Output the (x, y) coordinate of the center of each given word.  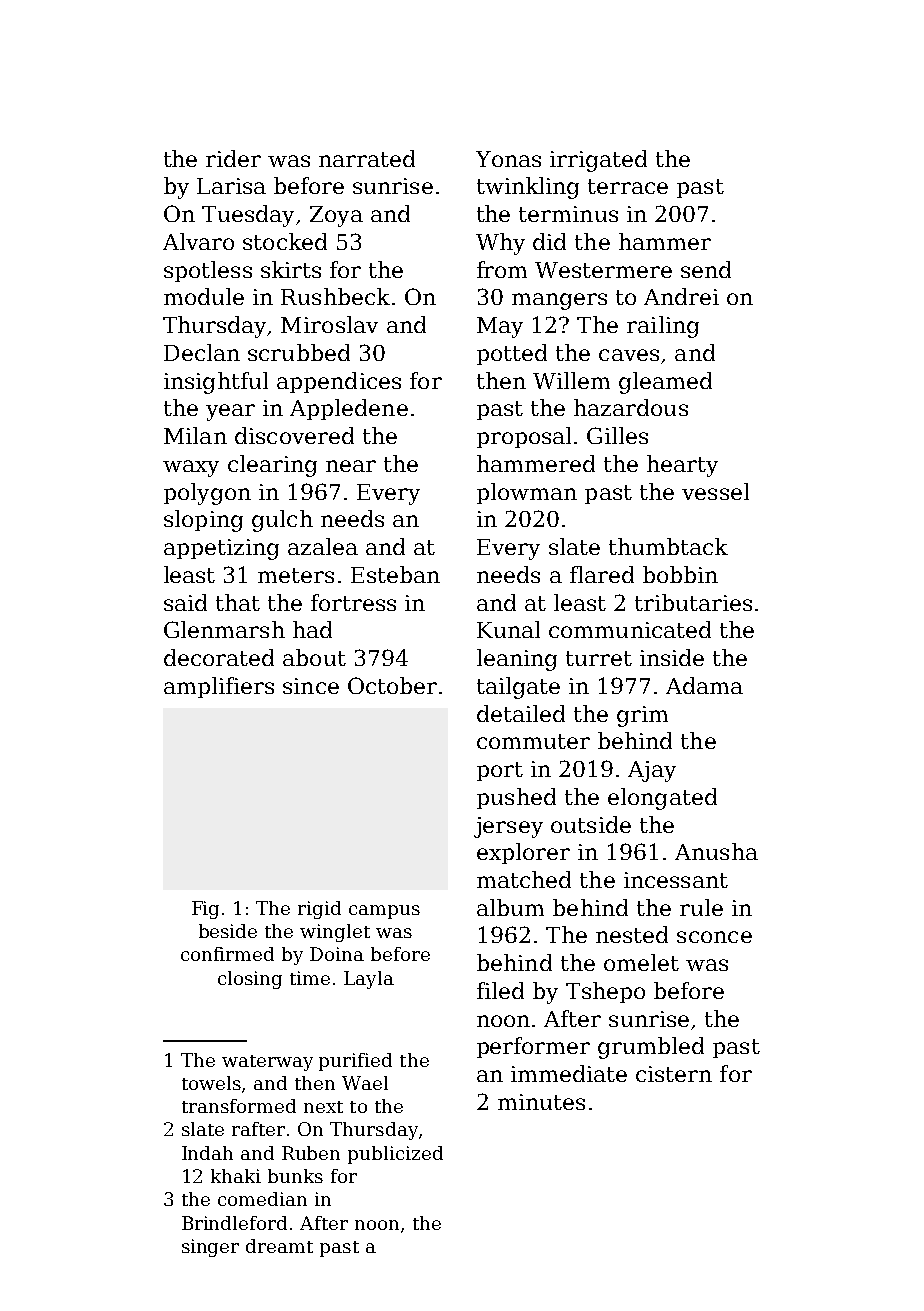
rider (233, 158)
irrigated (598, 161)
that (238, 602)
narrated (367, 158)
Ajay (652, 771)
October (392, 685)
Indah (207, 1153)
